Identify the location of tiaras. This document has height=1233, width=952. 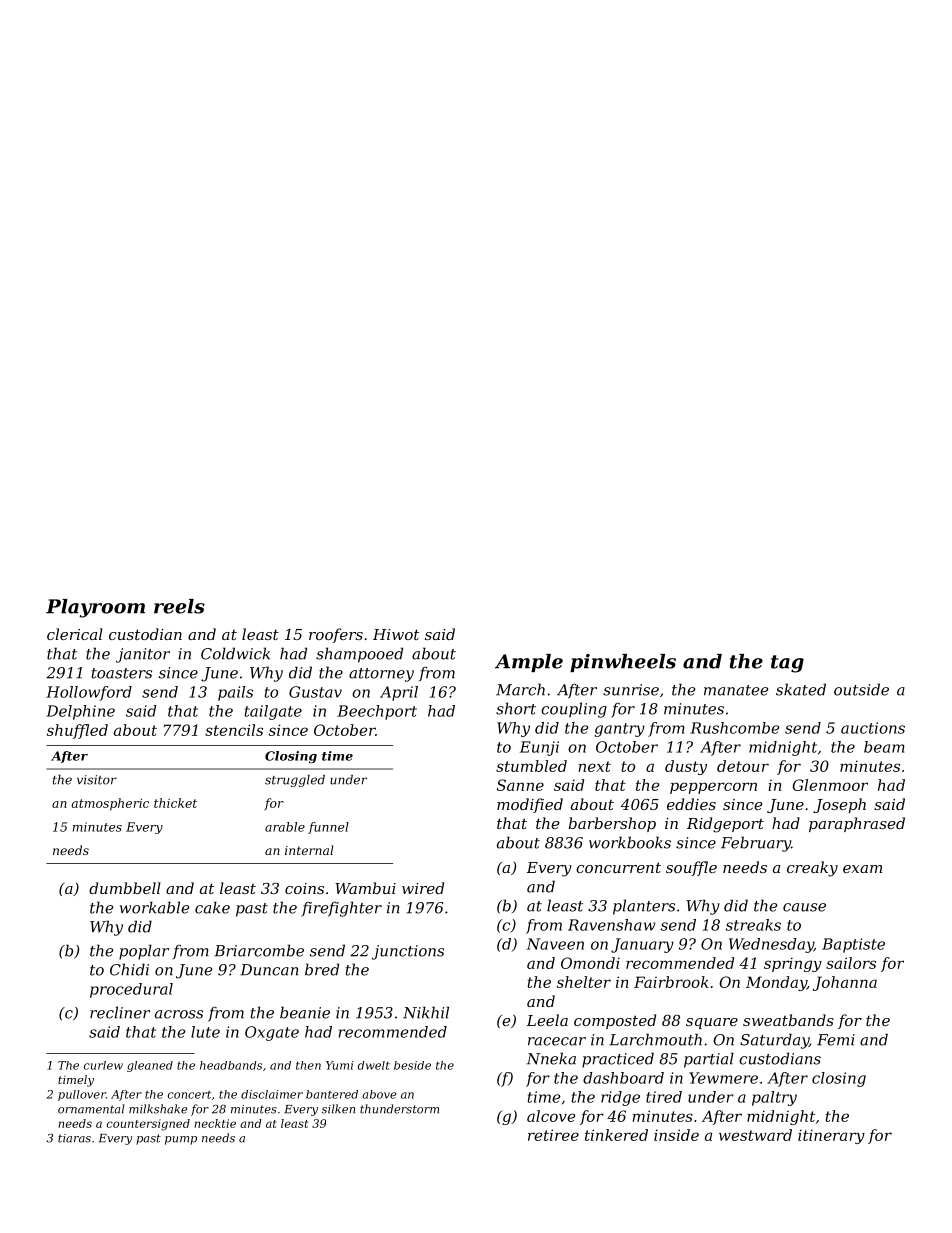
(74, 1138).
